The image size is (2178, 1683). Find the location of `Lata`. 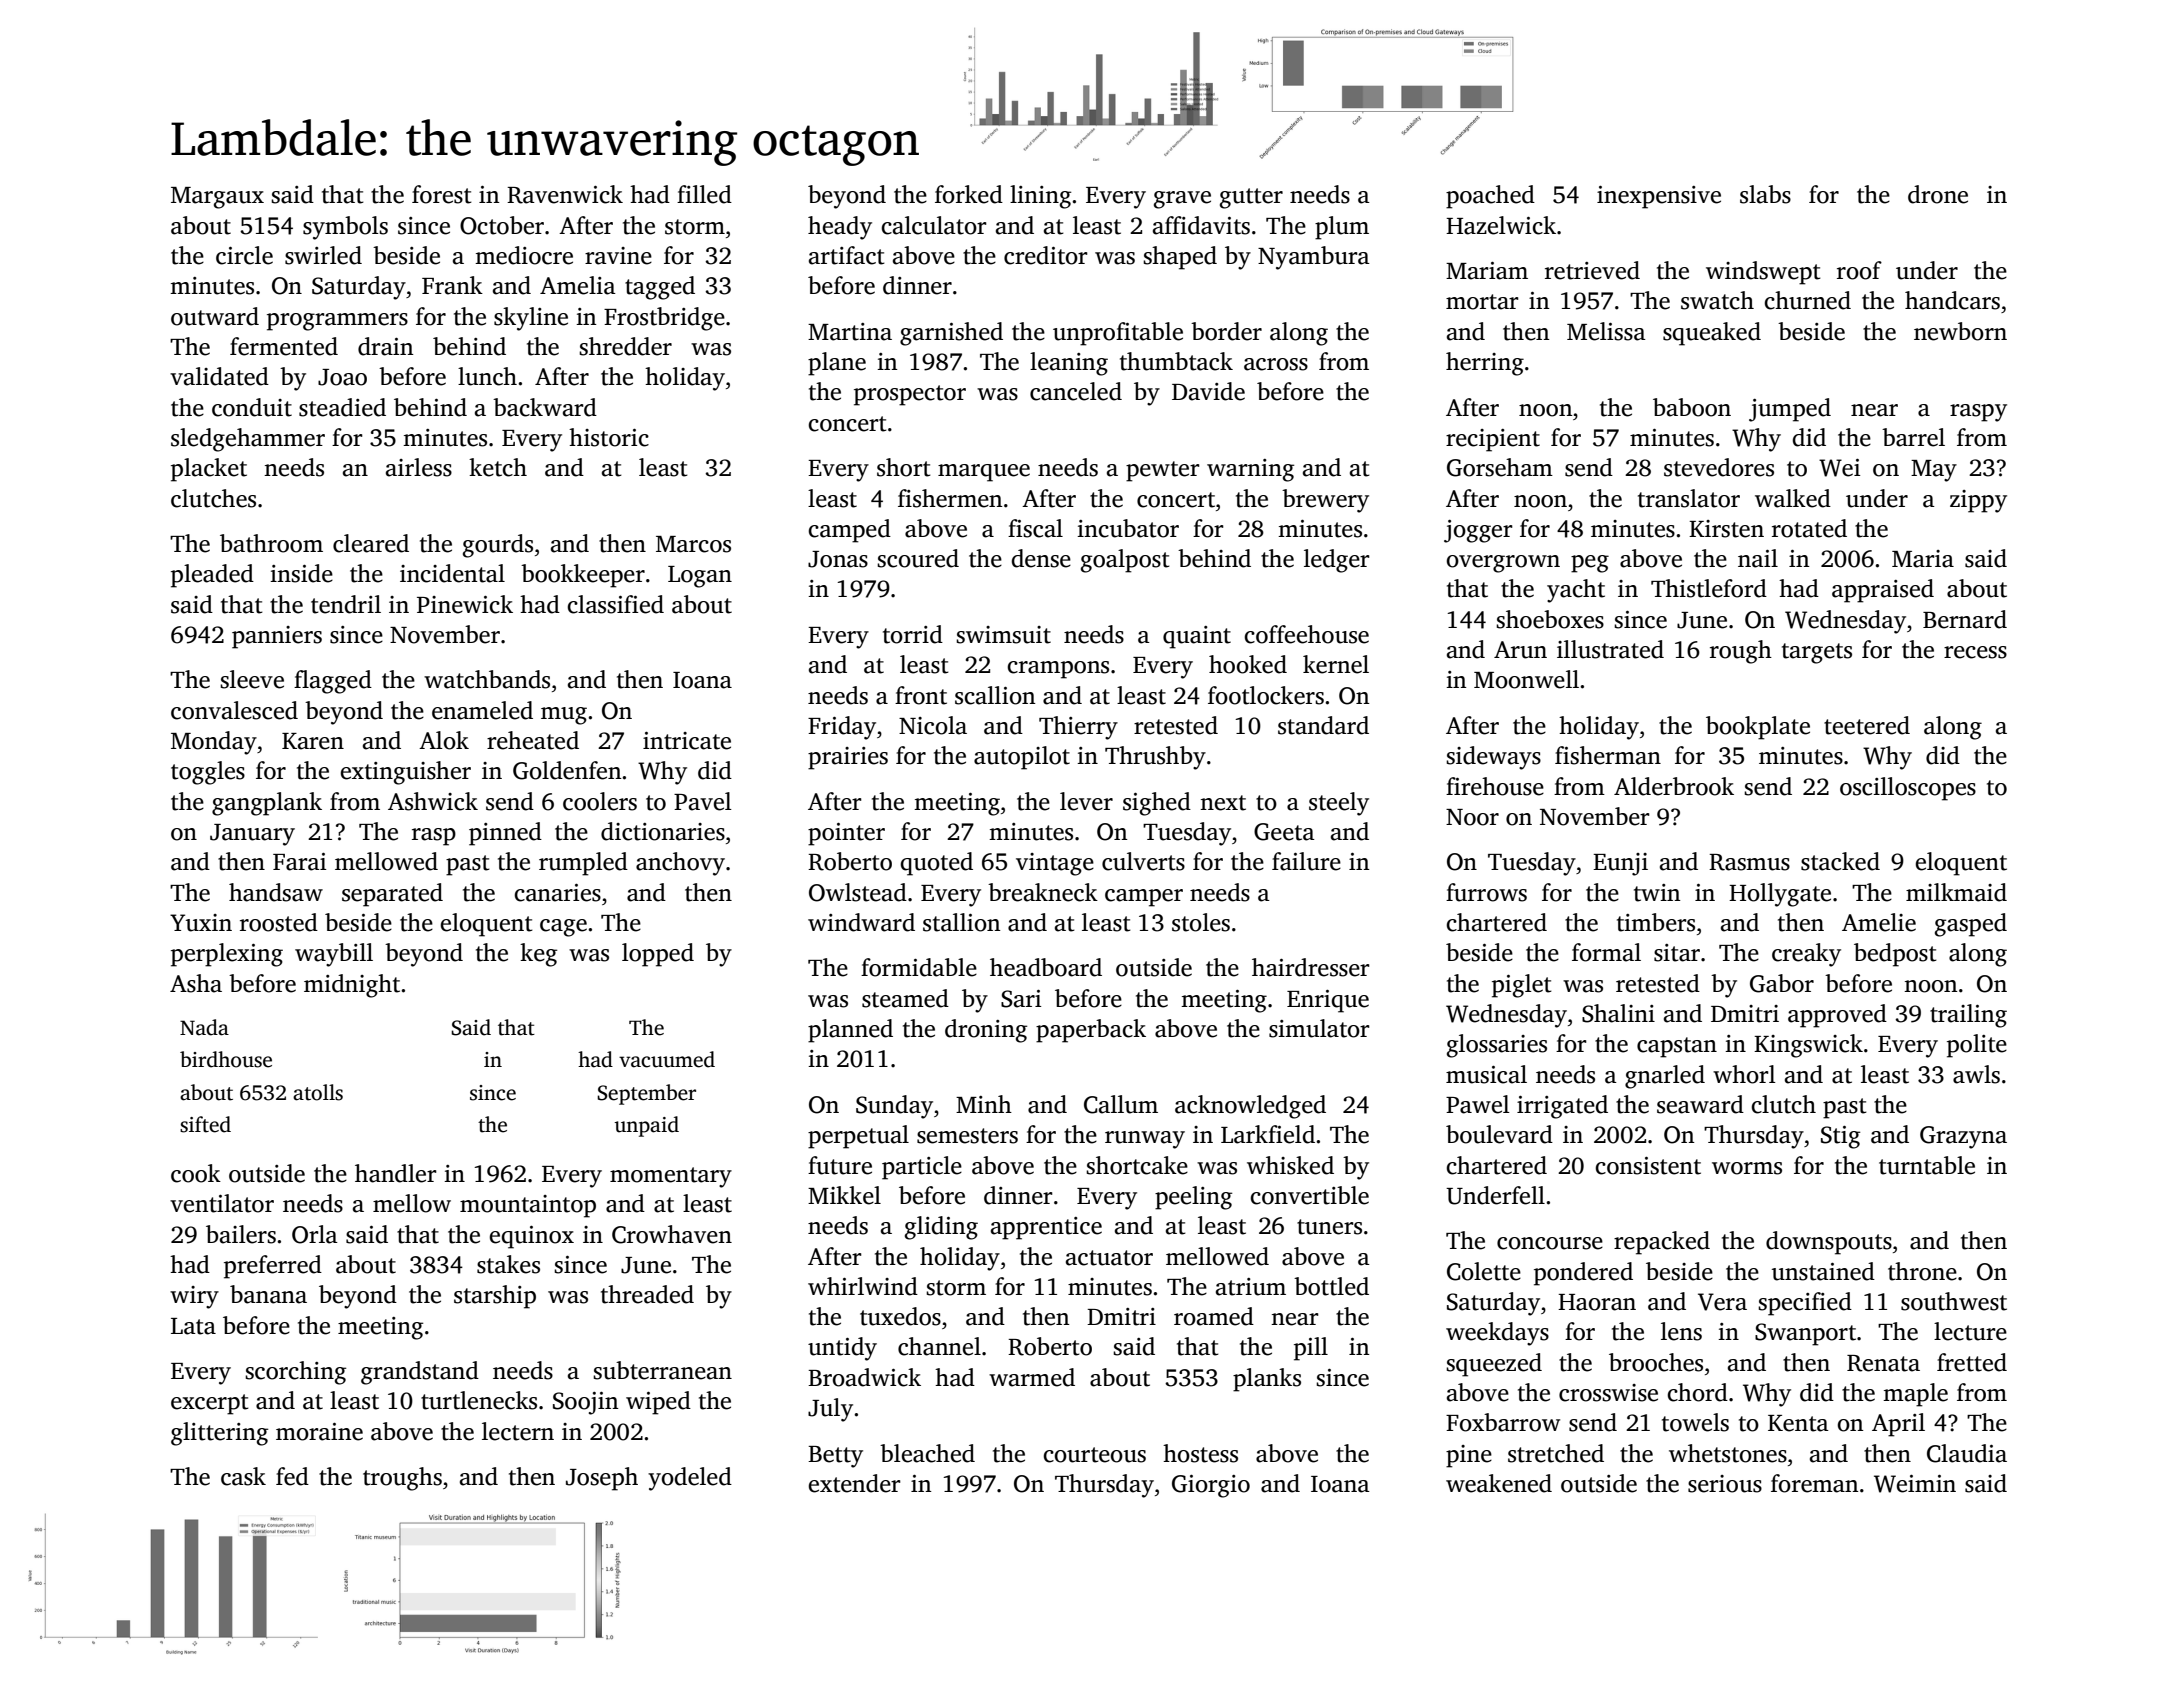

Lata is located at coordinates (193, 1326).
